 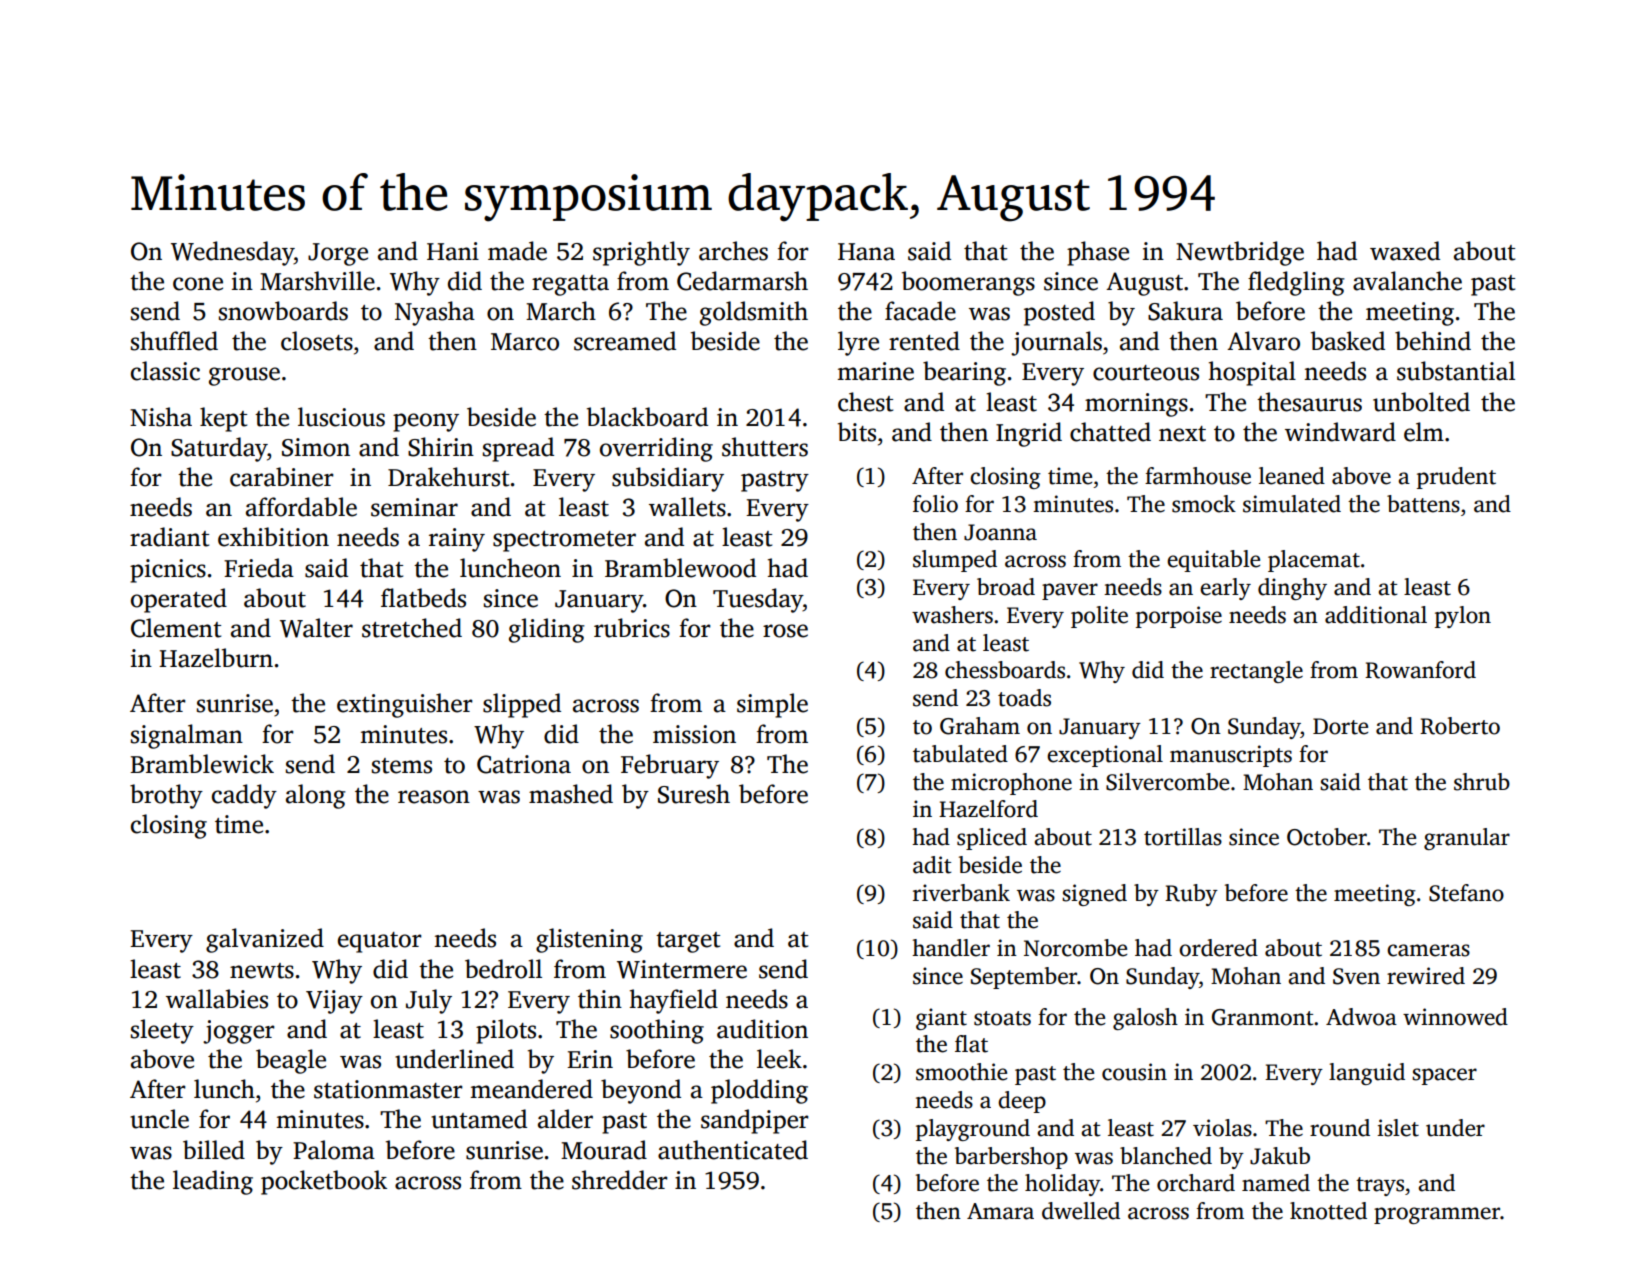 What do you see at coordinates (159, 1119) in the screenshot?
I see `uncle` at bounding box center [159, 1119].
